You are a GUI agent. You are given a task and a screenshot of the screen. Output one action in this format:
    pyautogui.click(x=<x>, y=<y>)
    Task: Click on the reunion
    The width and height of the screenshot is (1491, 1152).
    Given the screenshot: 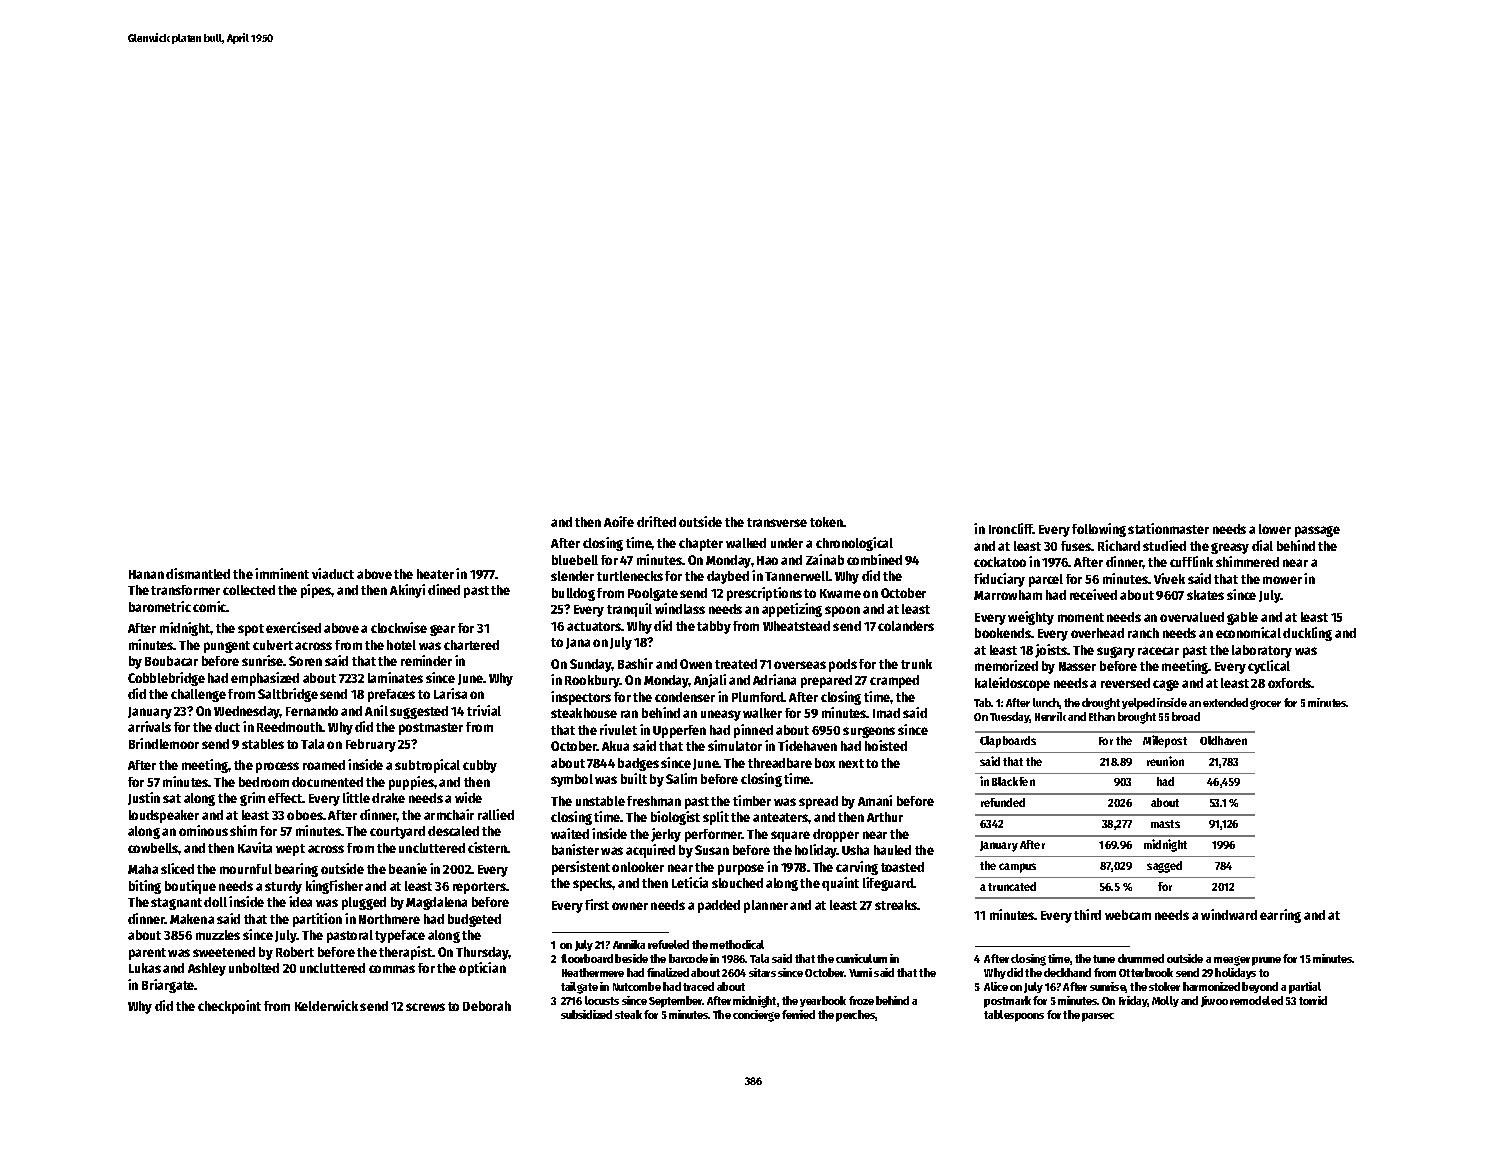 What is the action you would take?
    pyautogui.click(x=1165, y=761)
